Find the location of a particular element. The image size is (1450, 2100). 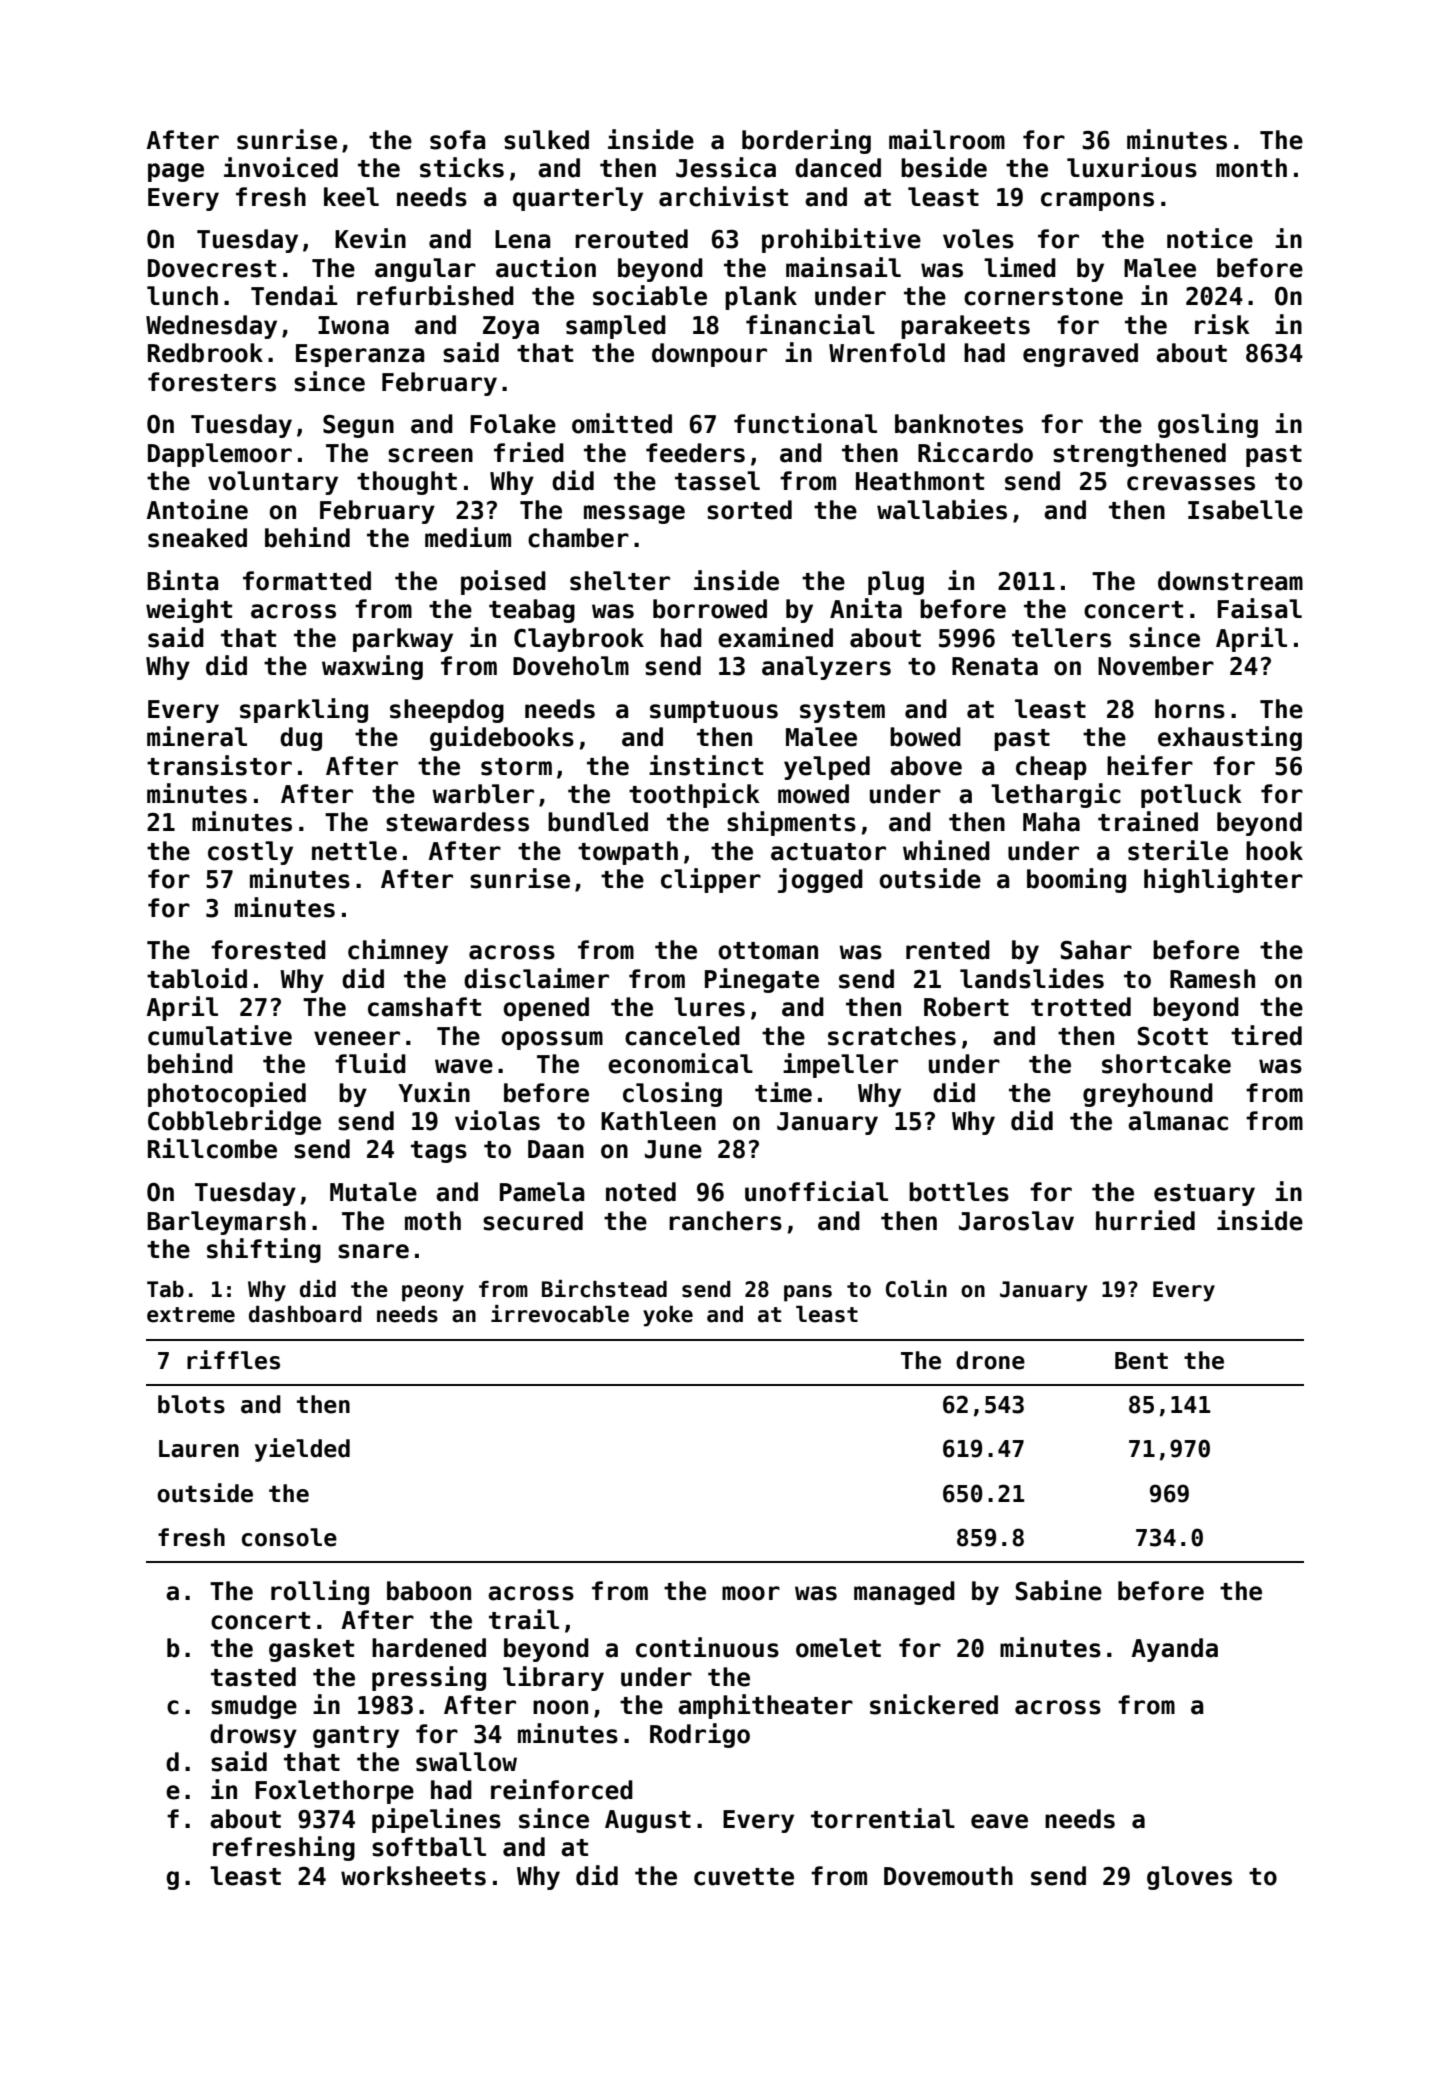

sulked is located at coordinates (546, 140).
